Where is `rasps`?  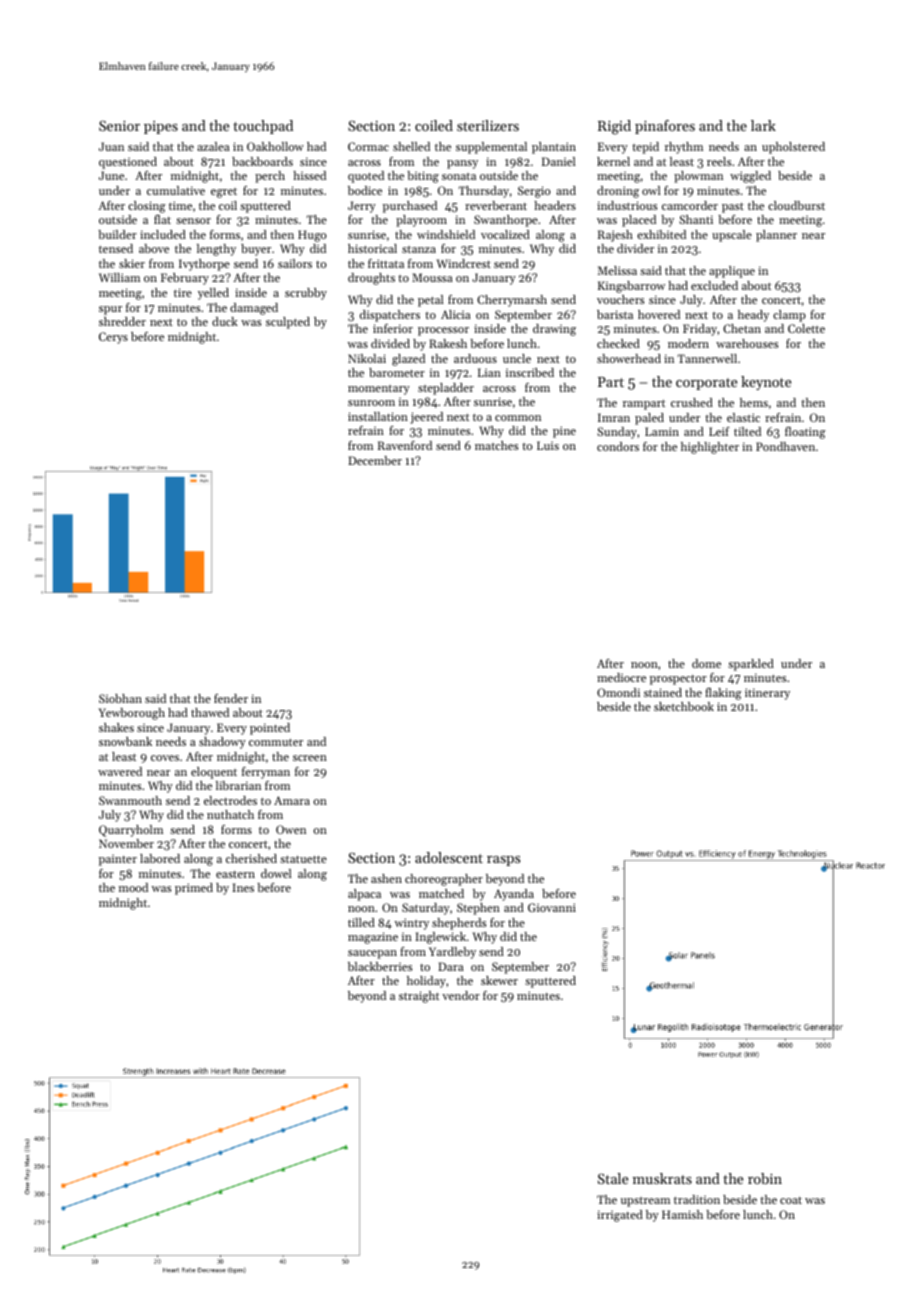
rasps is located at coordinates (503, 861).
